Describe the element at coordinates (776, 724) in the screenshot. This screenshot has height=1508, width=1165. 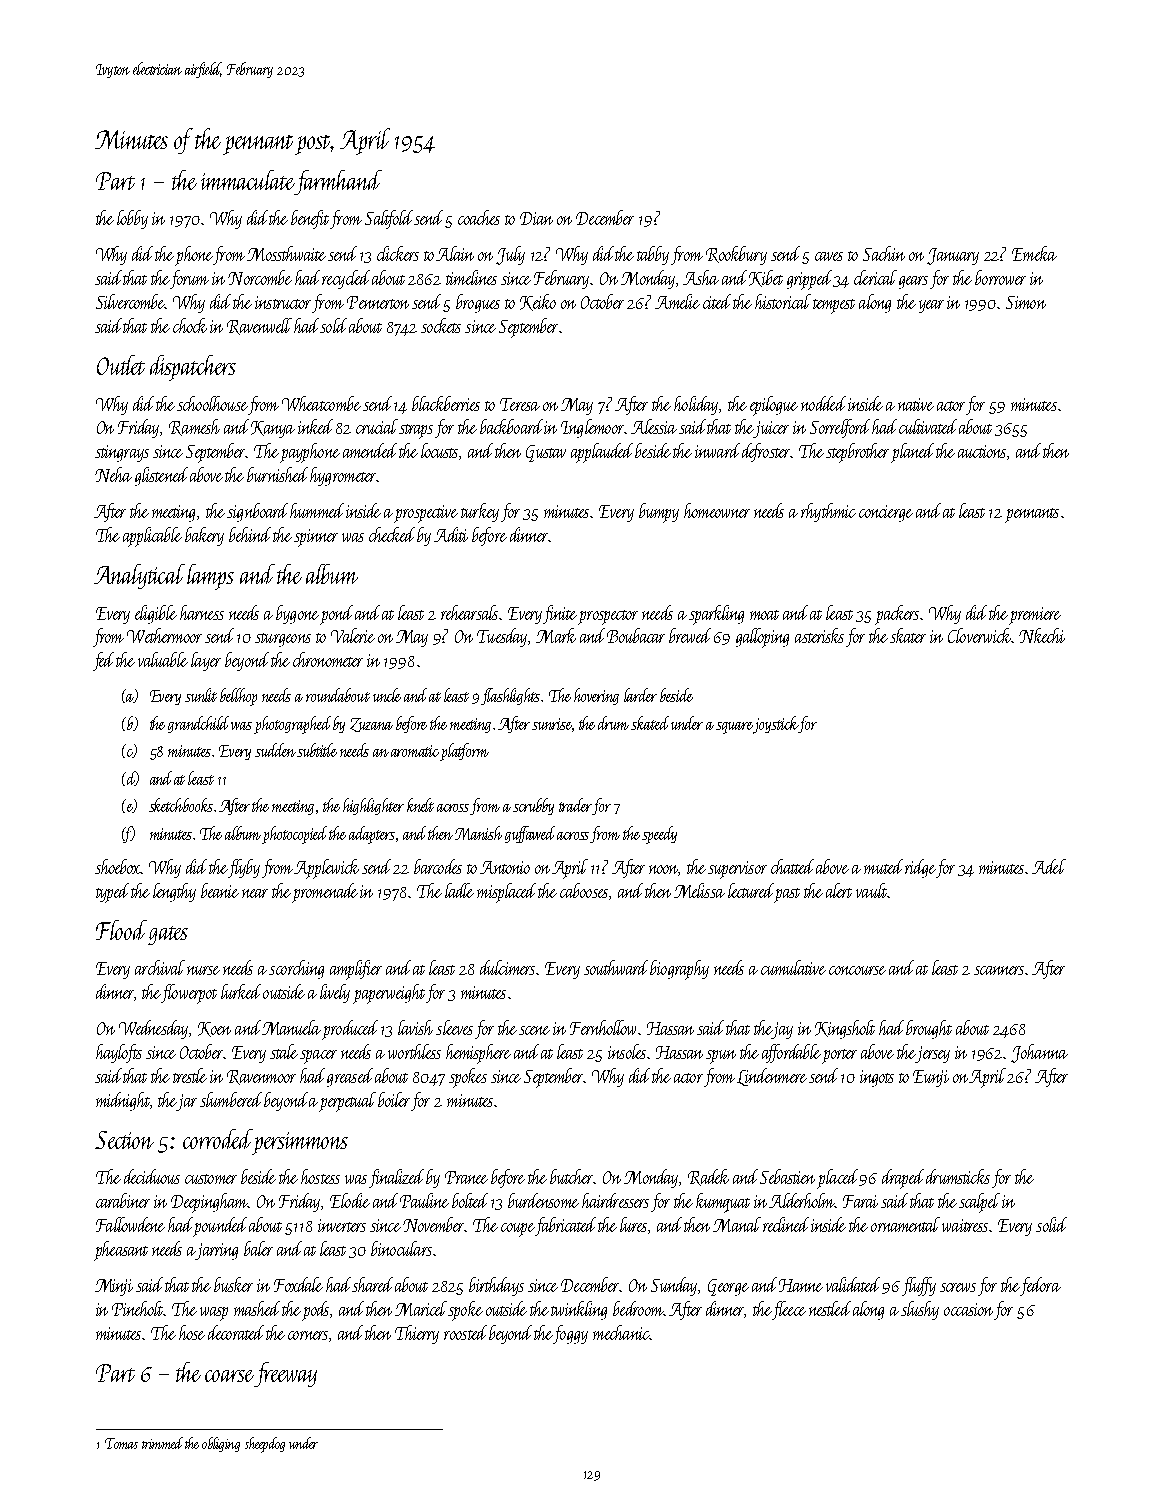
I see `joystick` at that location.
